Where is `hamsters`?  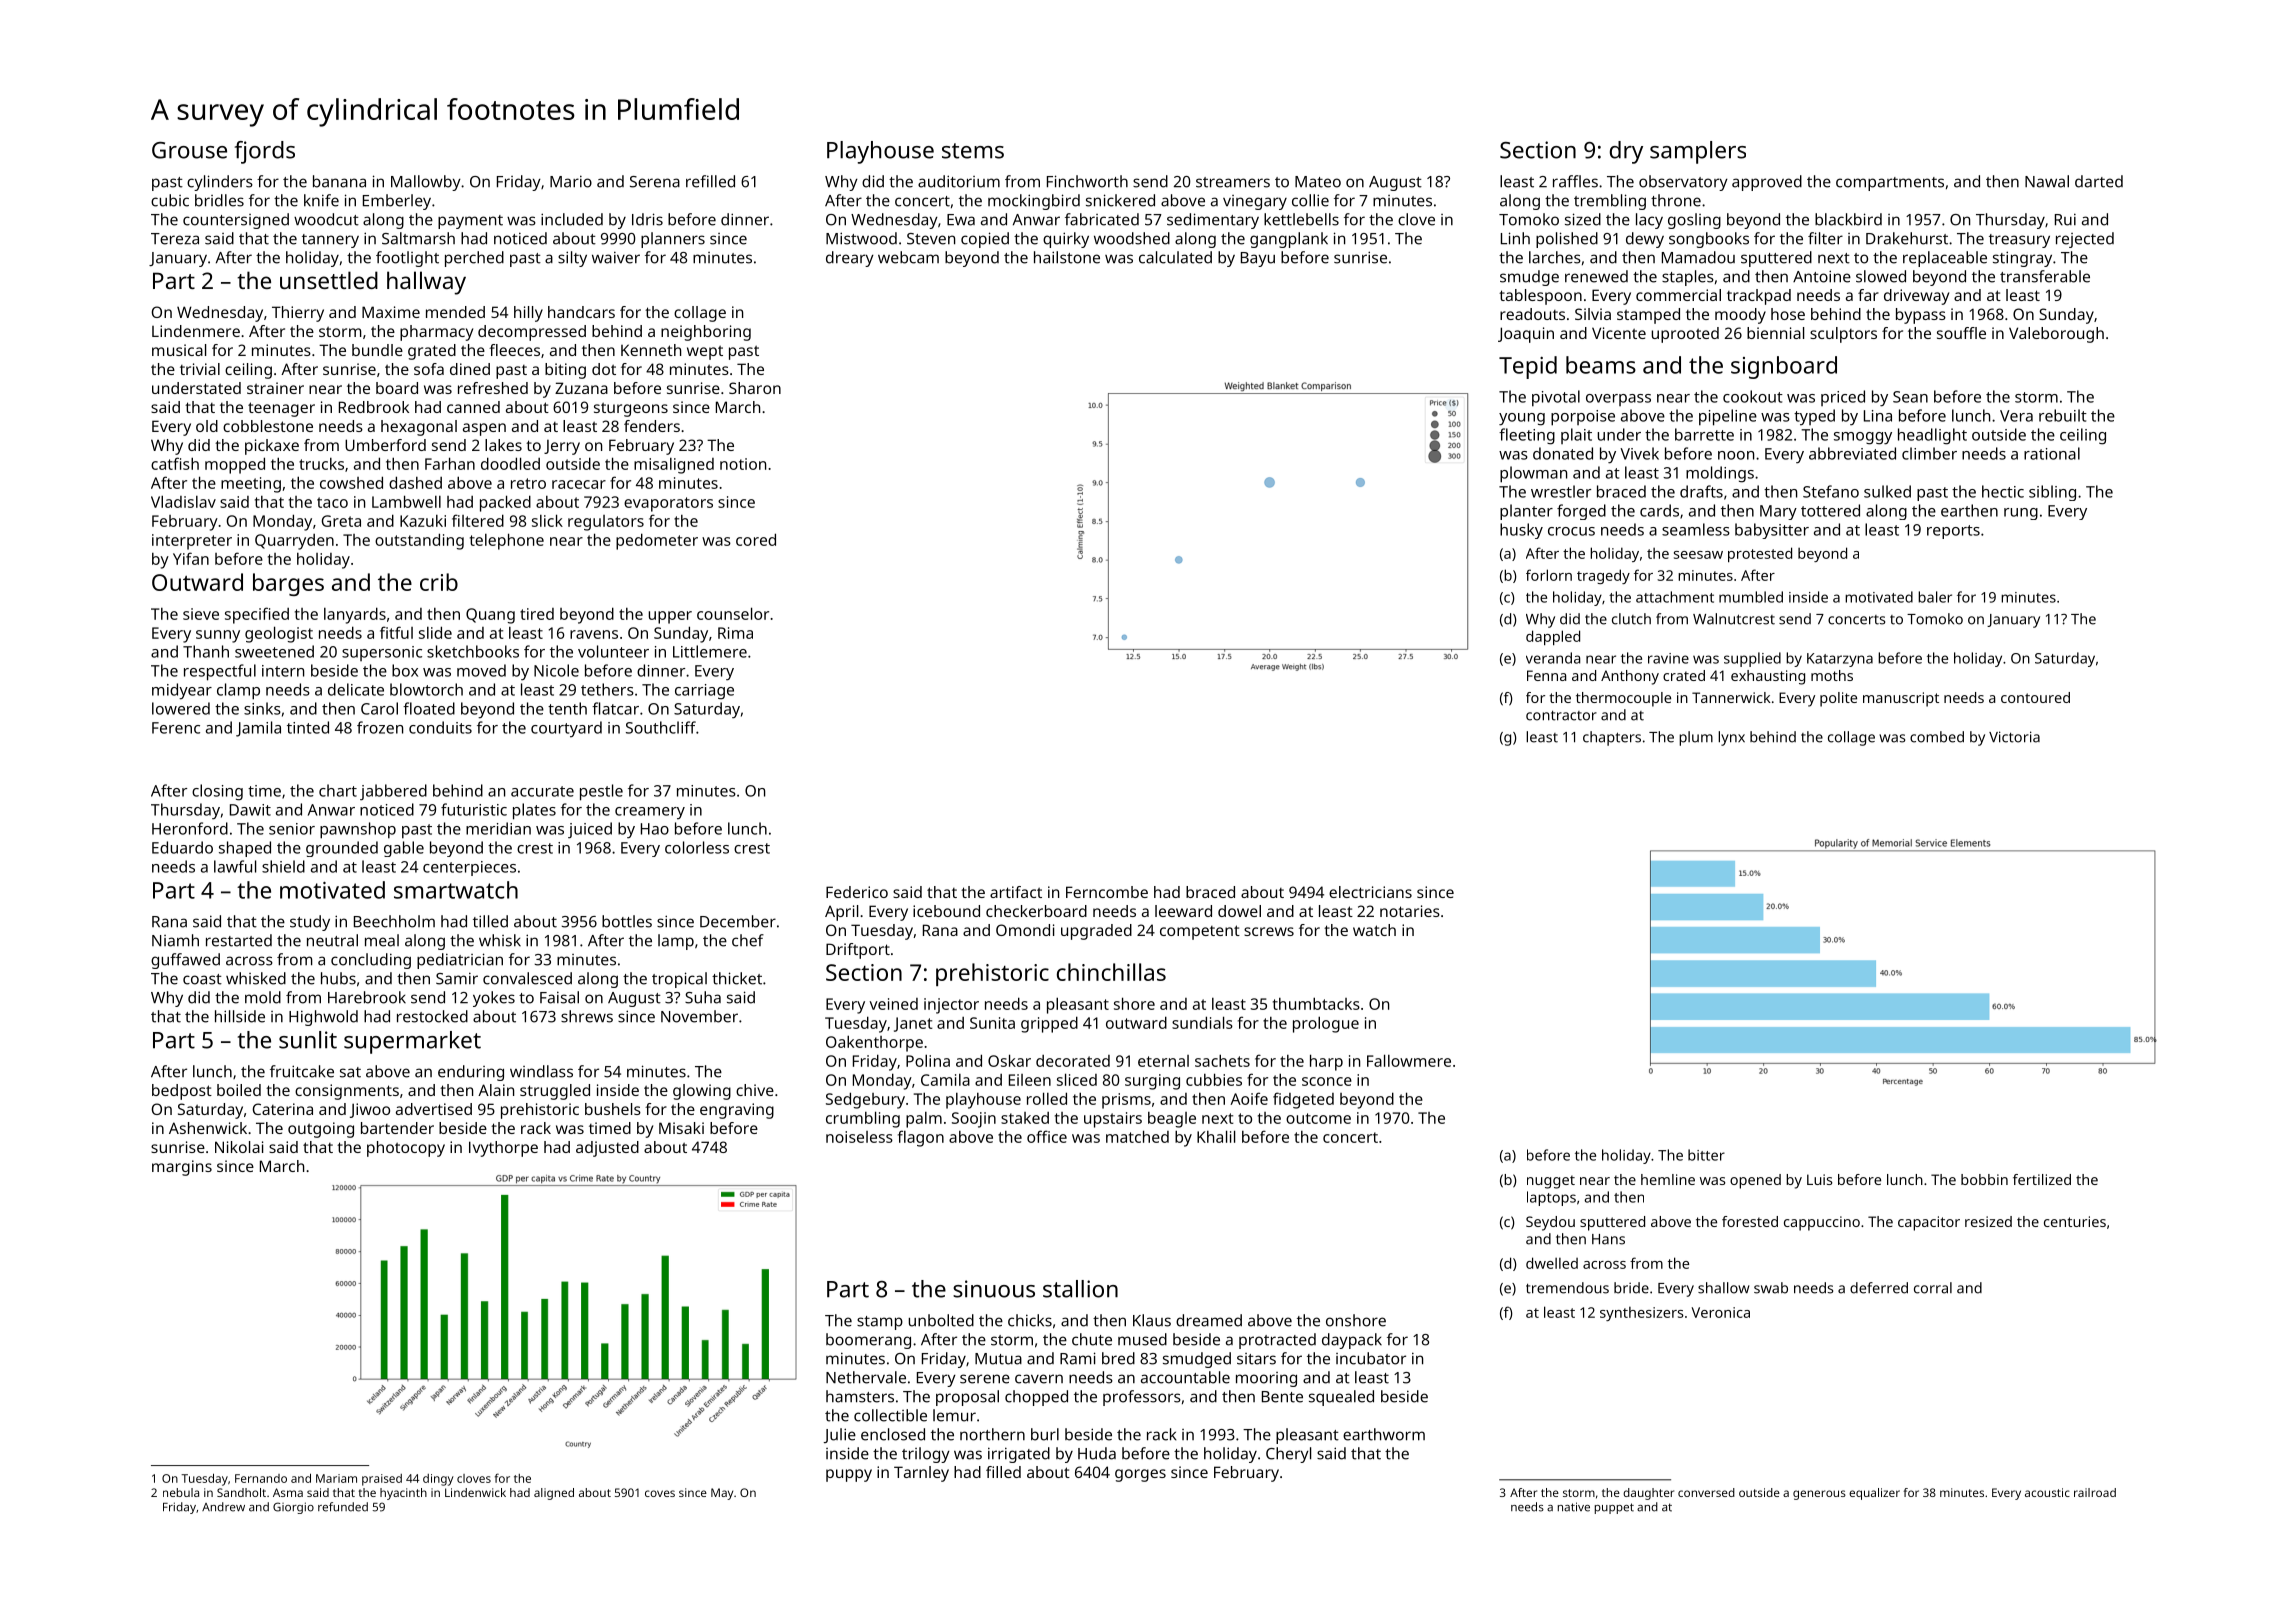 hamsters is located at coordinates (860, 1396).
